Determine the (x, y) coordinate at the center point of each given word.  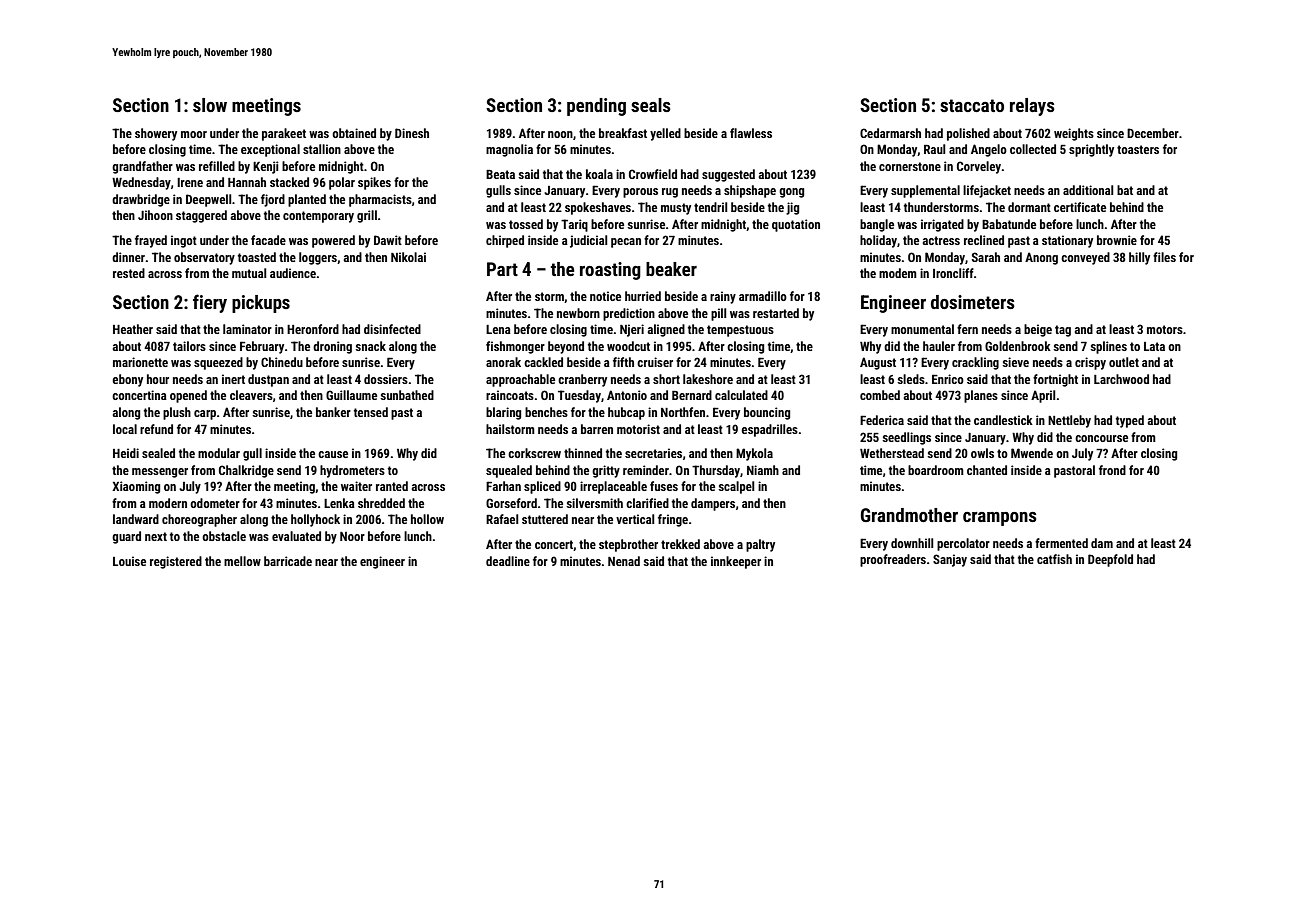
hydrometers (352, 471)
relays (1032, 107)
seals (651, 105)
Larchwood (1121, 379)
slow (210, 105)
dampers (713, 504)
